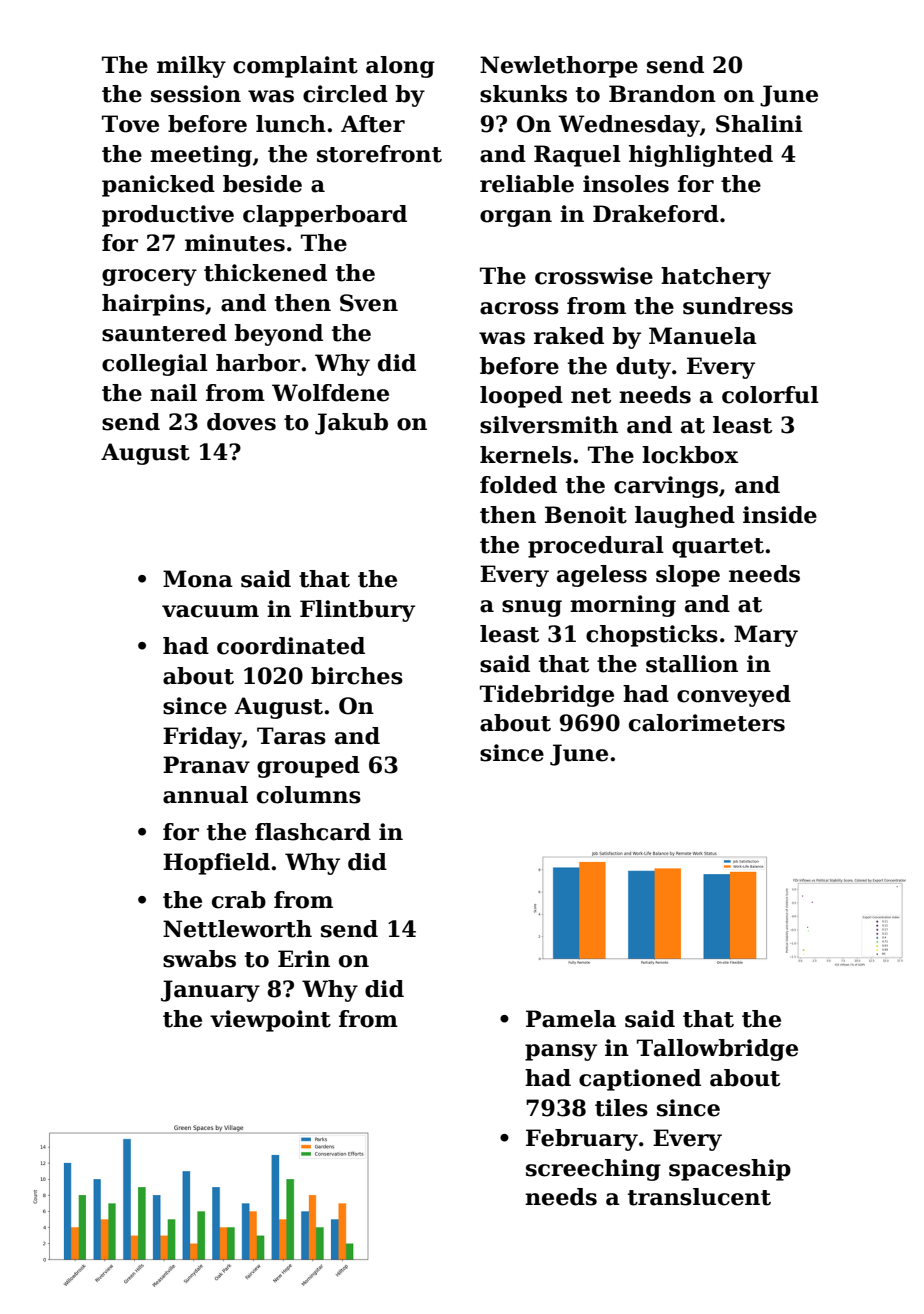  What do you see at coordinates (547, 696) in the screenshot?
I see `Tidebridge` at bounding box center [547, 696].
